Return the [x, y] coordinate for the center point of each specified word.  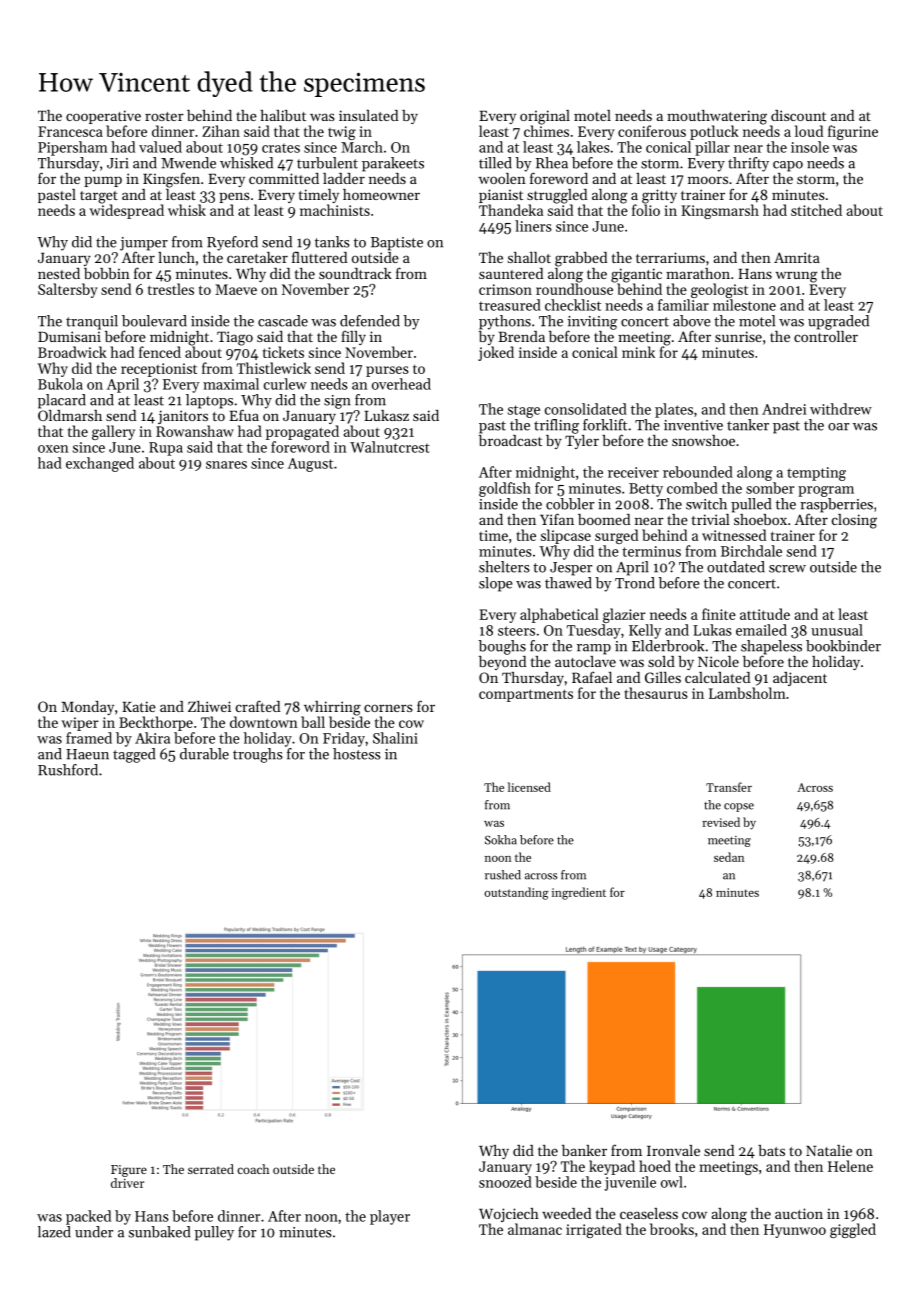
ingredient [579, 893]
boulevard [154, 321]
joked [496, 353]
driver [127, 1183]
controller [826, 336]
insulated [368, 115]
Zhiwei [209, 706]
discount [798, 115]
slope [496, 584]
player [390, 1217]
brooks [672, 1229]
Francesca [70, 131]
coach [253, 1169]
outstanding [516, 893]
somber [770, 488]
